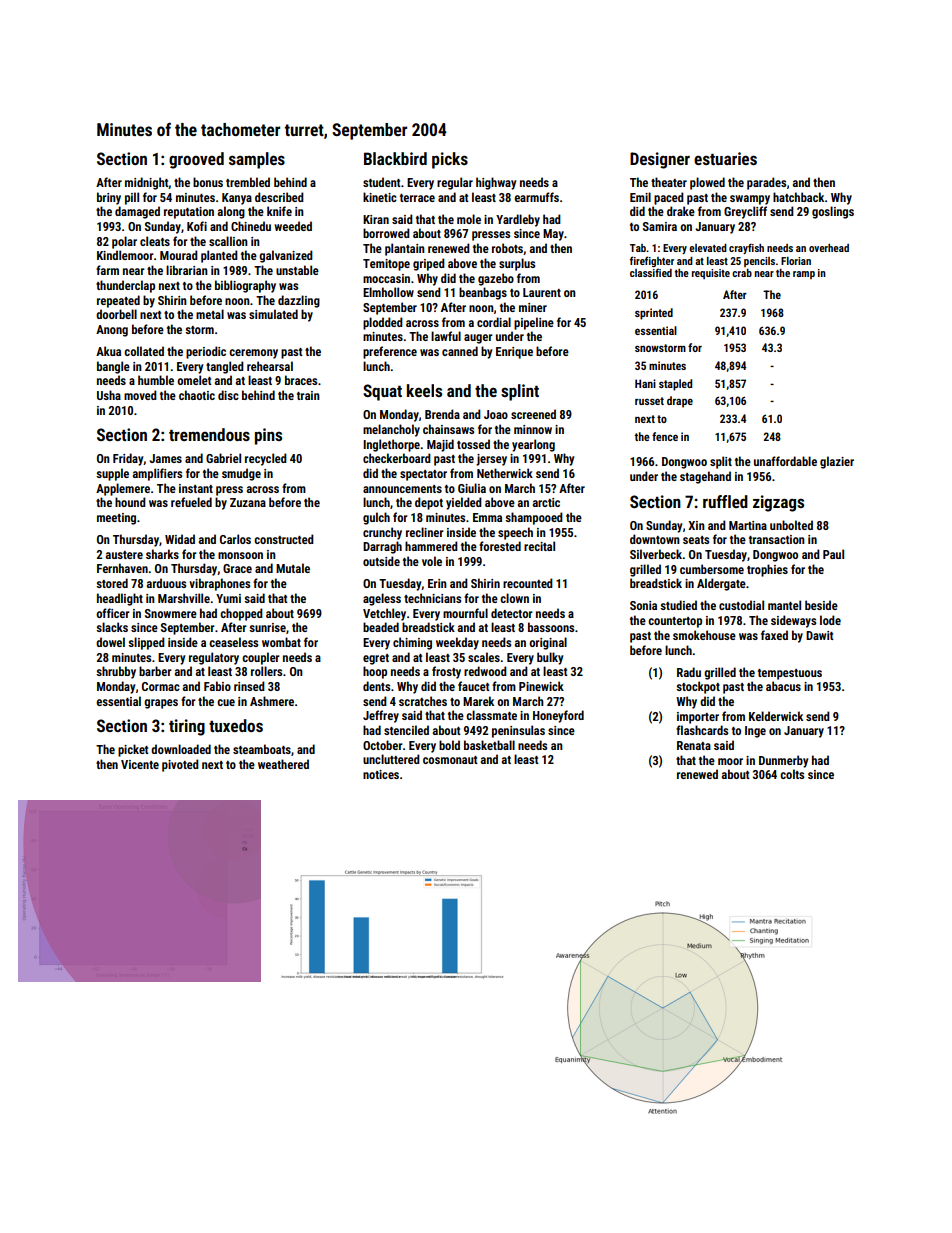 This page has height=1233, width=952. What do you see at coordinates (424, 390) in the page?
I see `keels` at bounding box center [424, 390].
